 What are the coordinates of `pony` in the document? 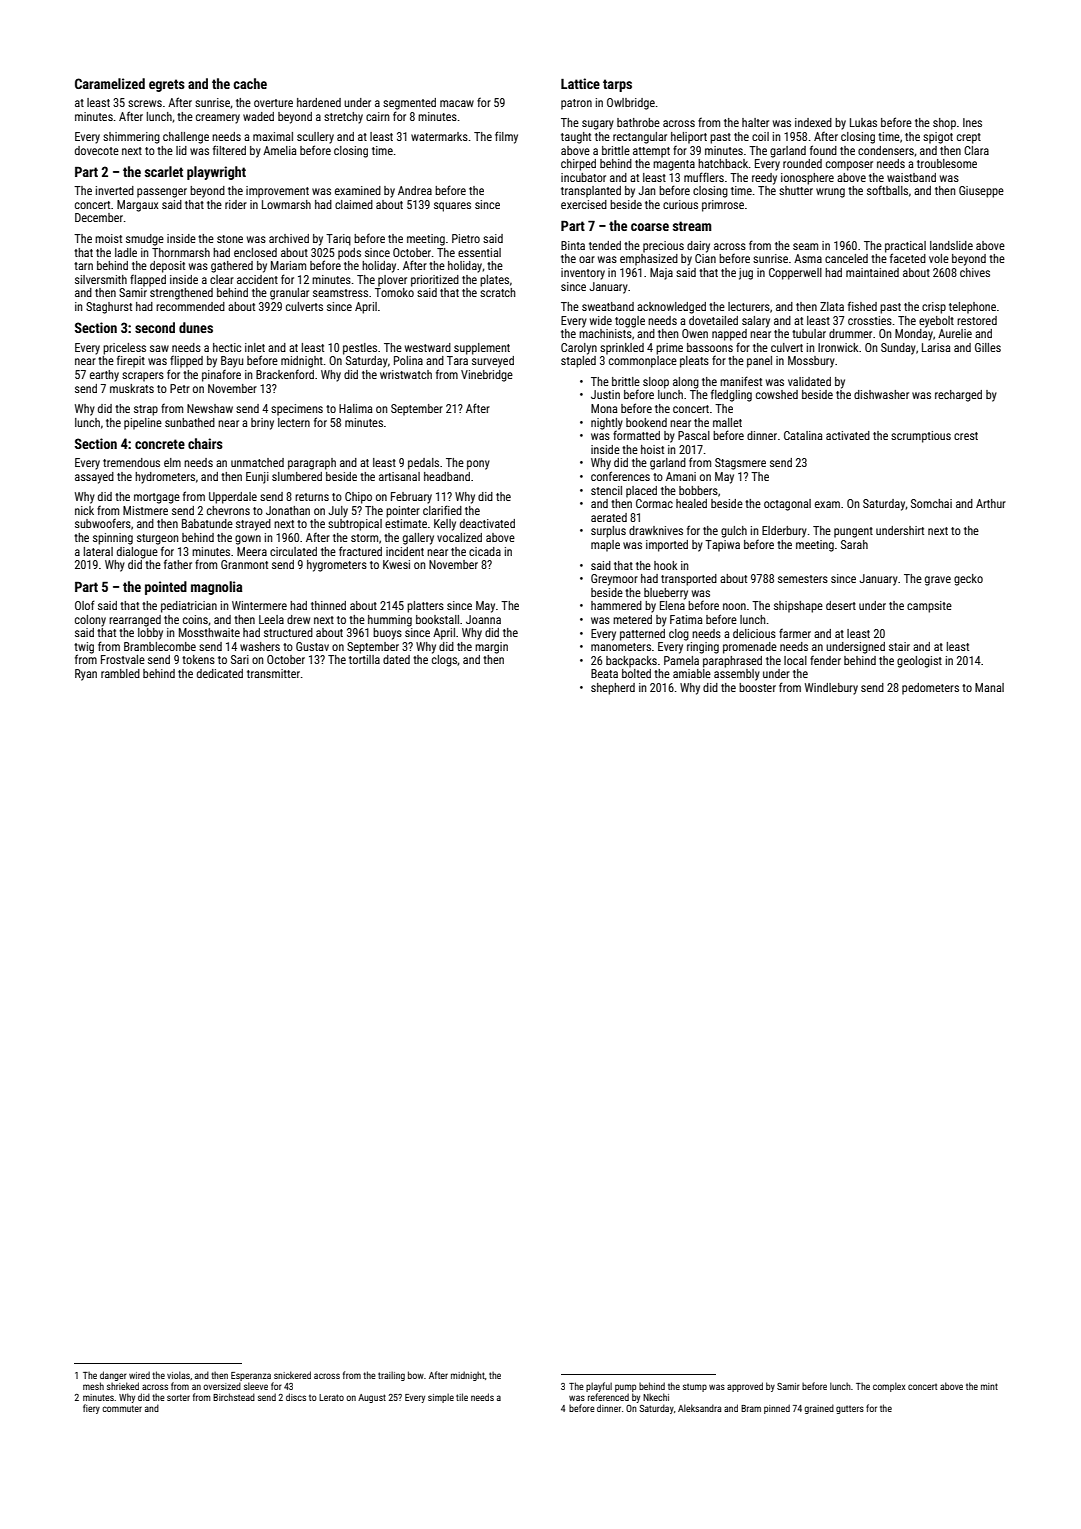 It's located at (478, 465).
